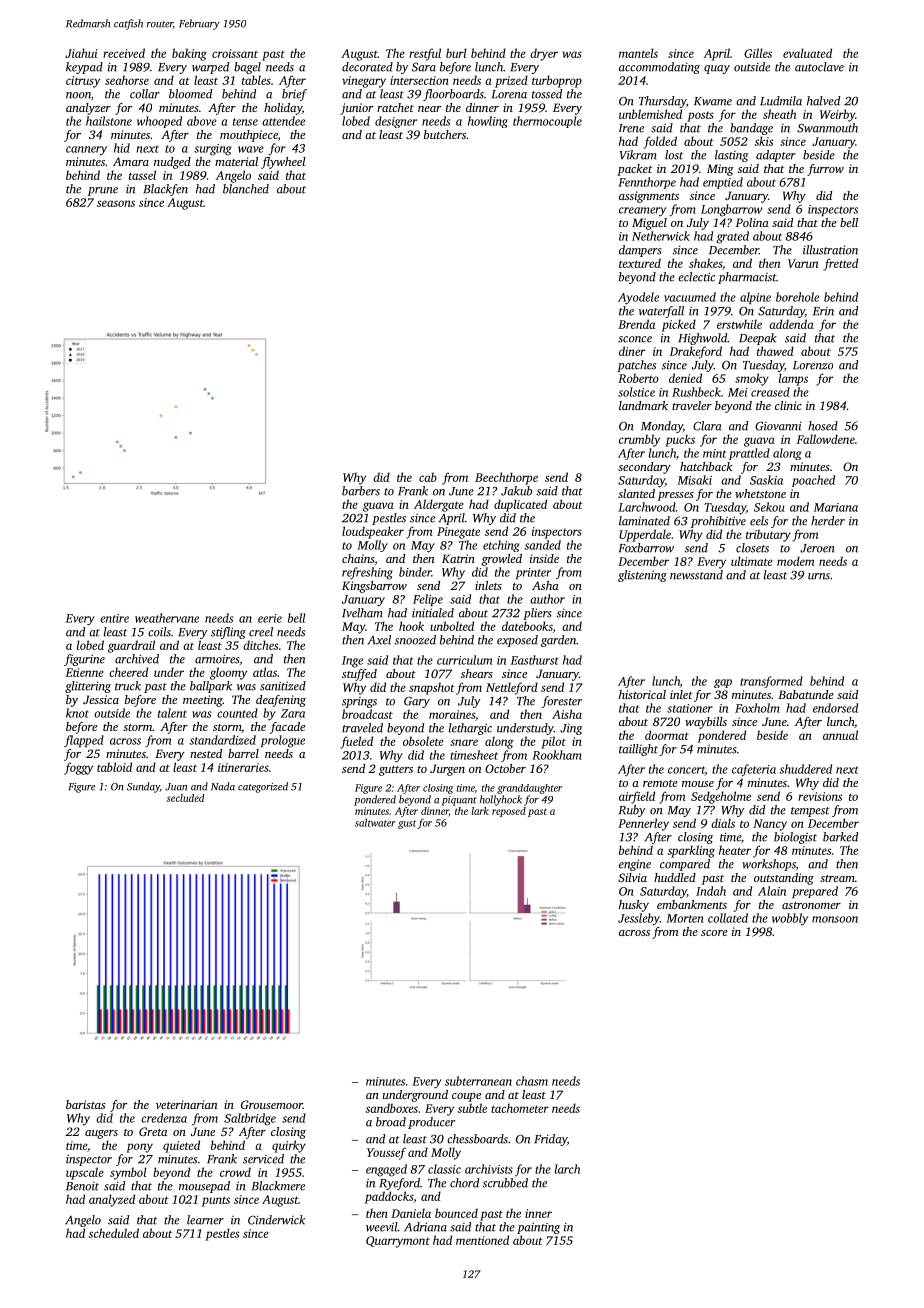 The height and width of the screenshot is (1308, 924). Describe the element at coordinates (643, 405) in the screenshot. I see `landmark` at that location.
